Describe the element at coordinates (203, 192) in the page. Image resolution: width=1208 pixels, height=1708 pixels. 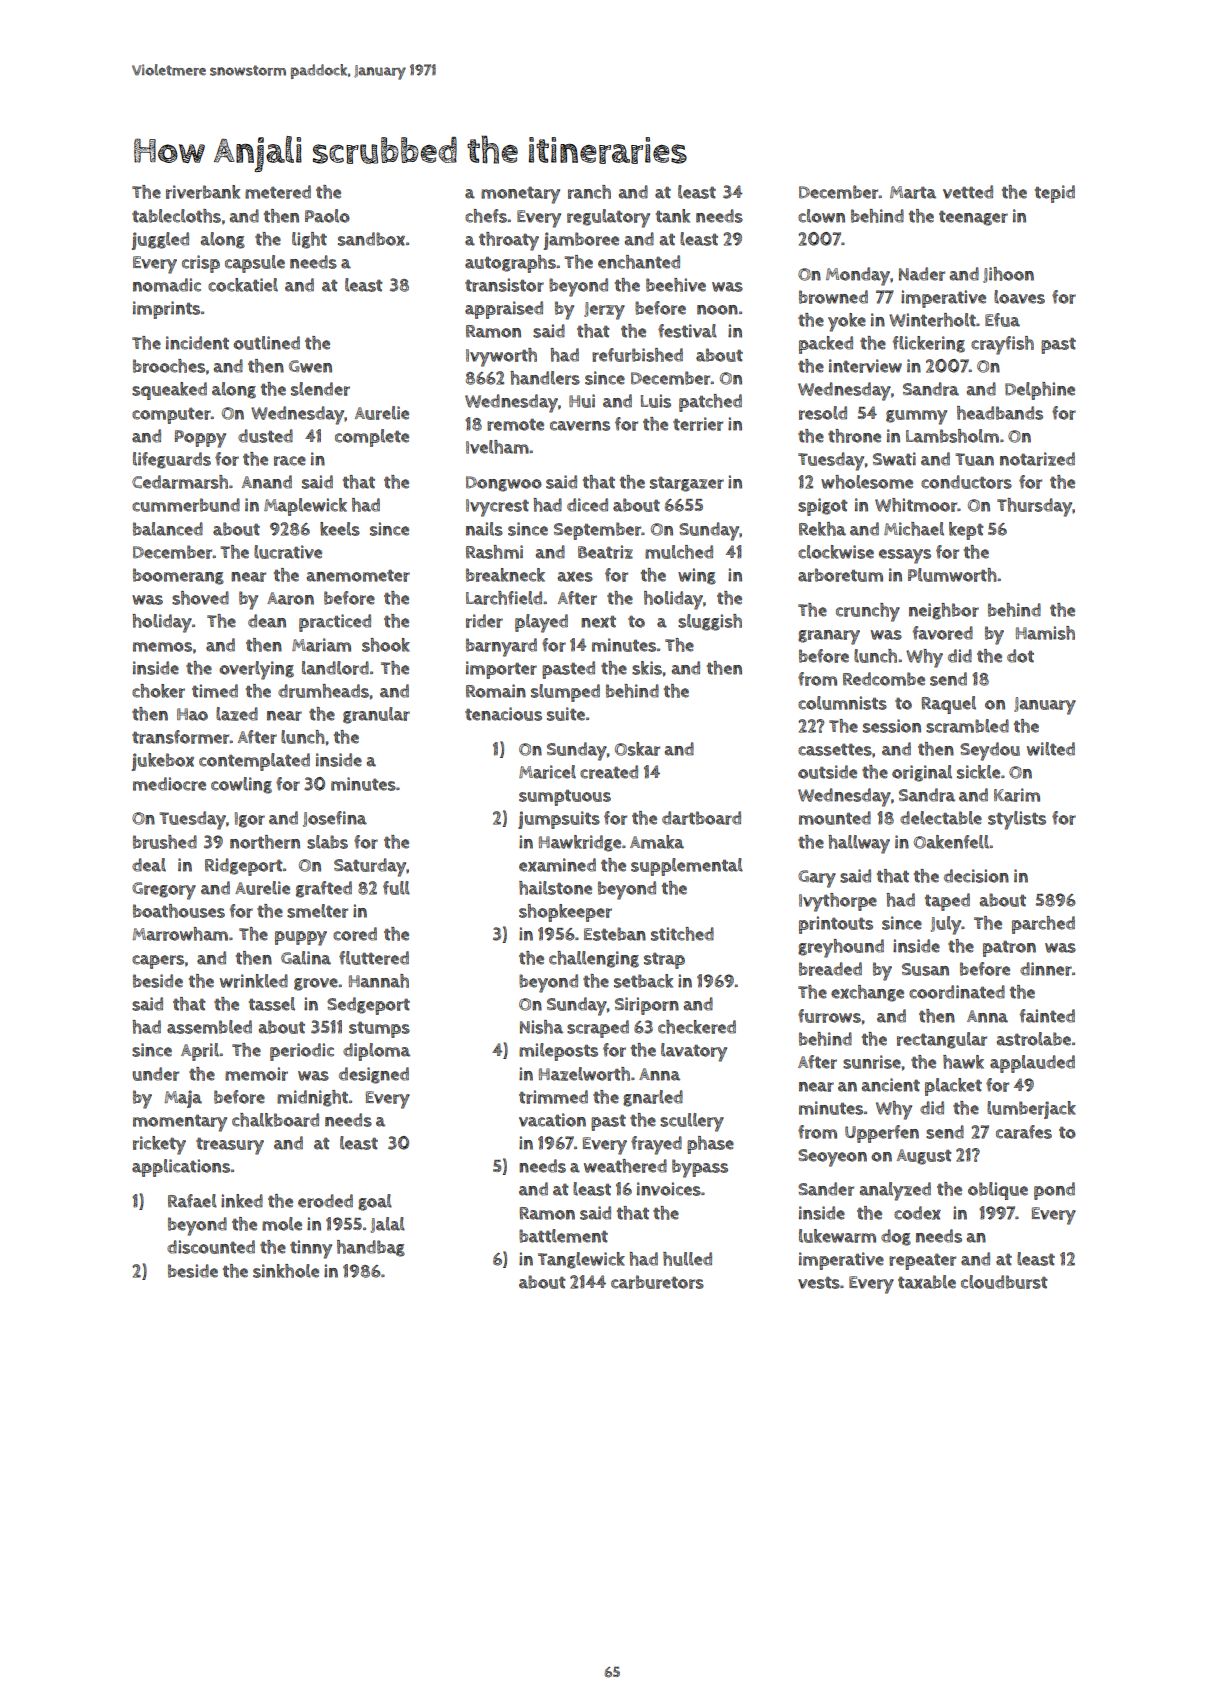
I see `riverbank` at that location.
